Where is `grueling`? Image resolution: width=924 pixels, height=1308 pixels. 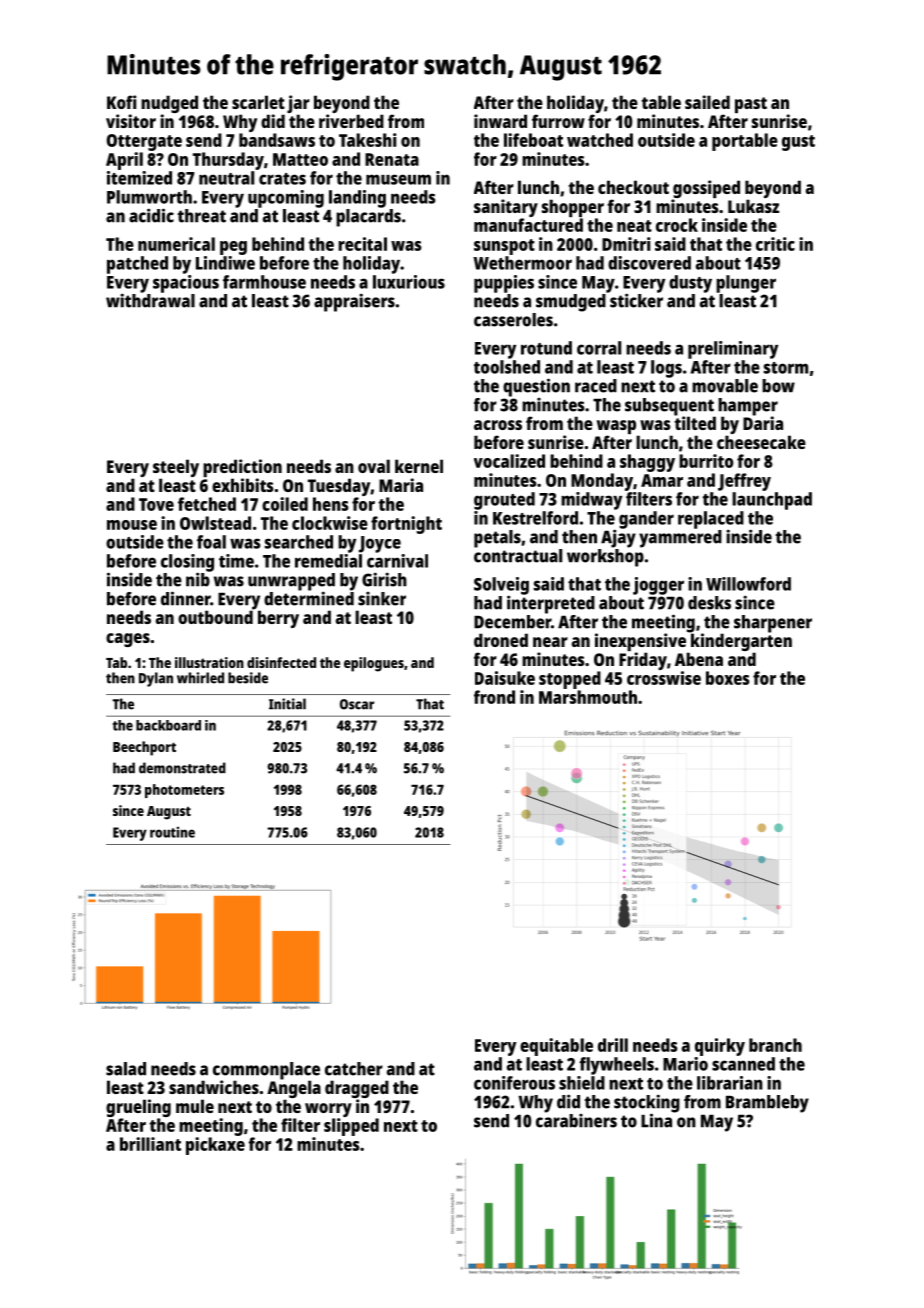
grueling is located at coordinates (138, 1108).
